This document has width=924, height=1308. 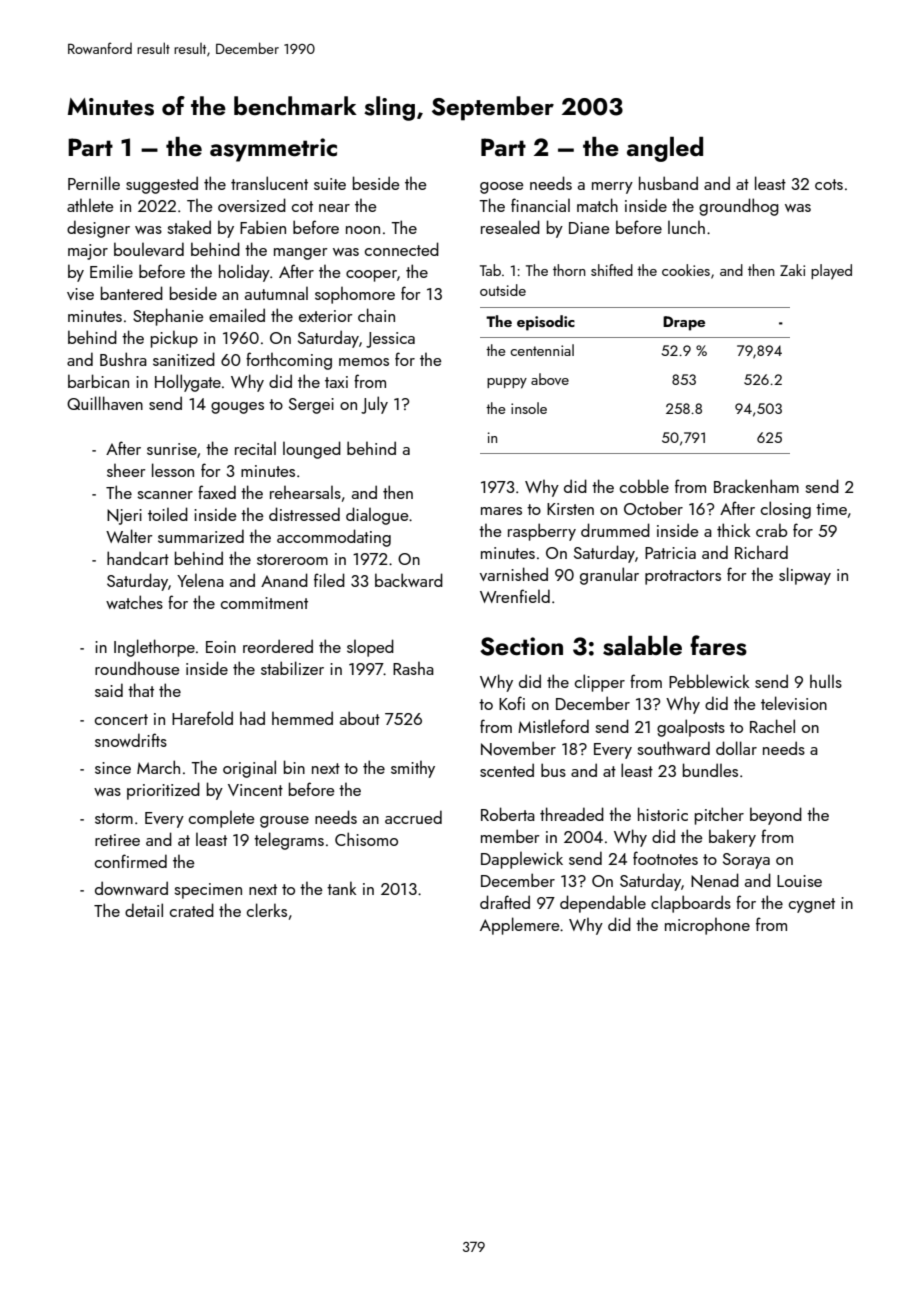 What do you see at coordinates (665, 149) in the document?
I see `angled` at bounding box center [665, 149].
